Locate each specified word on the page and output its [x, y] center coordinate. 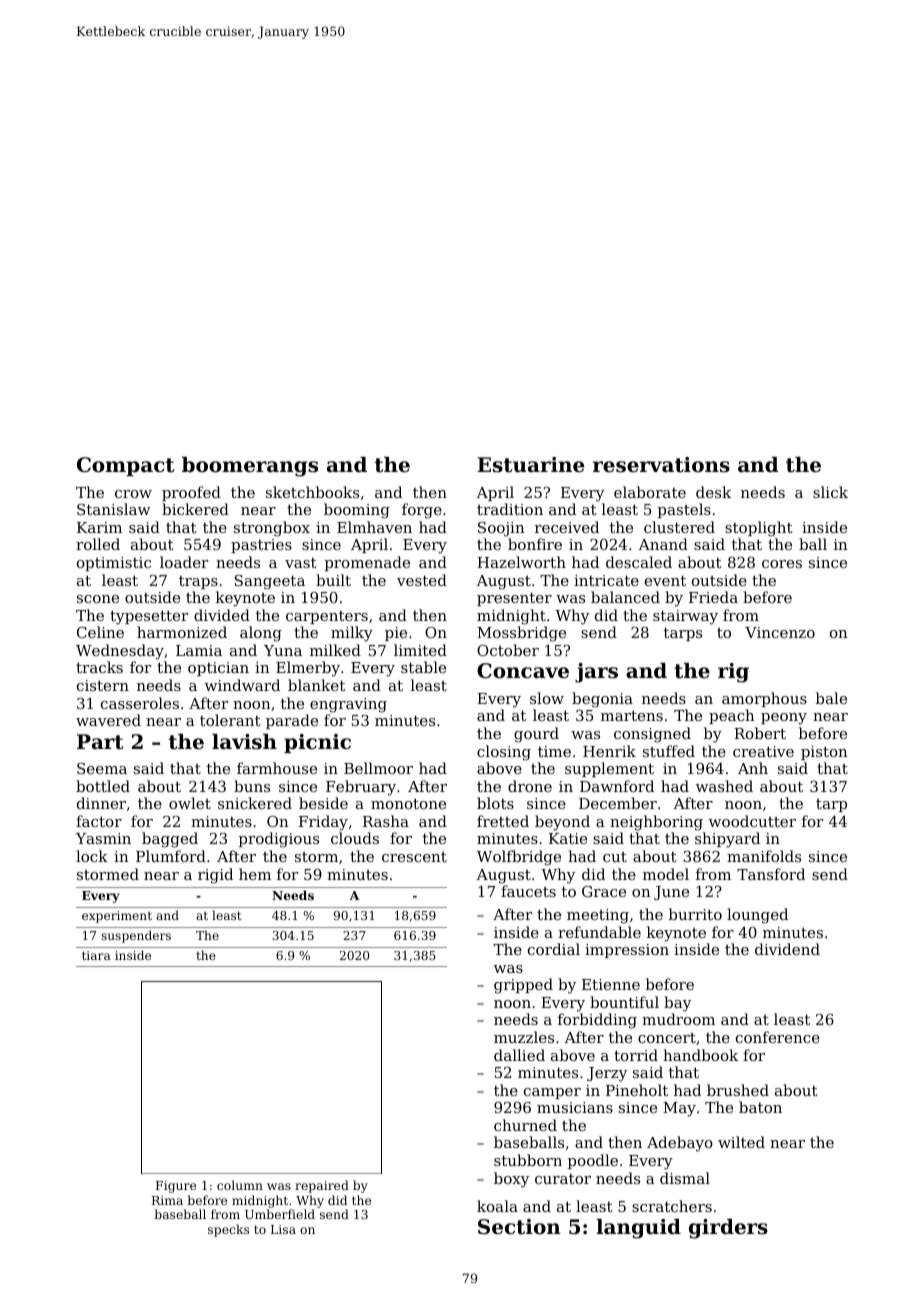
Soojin [501, 529]
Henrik [609, 751]
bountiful [624, 1002]
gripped [523, 986]
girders [728, 1229]
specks [228, 1230]
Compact [125, 466]
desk [713, 492]
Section [519, 1227]
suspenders [136, 936]
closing [504, 753]
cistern [103, 685]
